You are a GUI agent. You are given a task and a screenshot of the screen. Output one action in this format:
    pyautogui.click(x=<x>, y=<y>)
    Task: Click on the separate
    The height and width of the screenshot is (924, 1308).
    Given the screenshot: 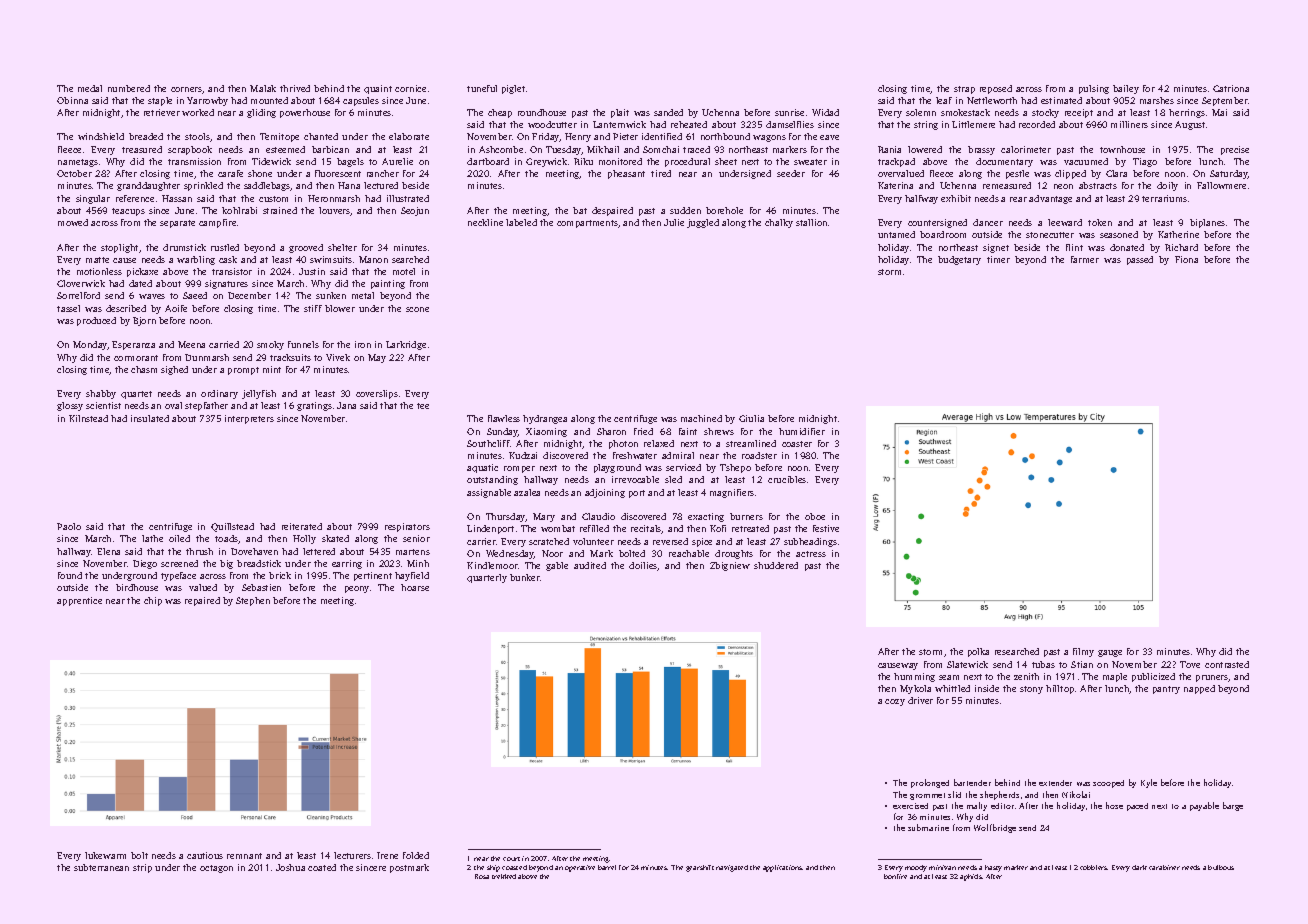 What is the action you would take?
    pyautogui.click(x=177, y=224)
